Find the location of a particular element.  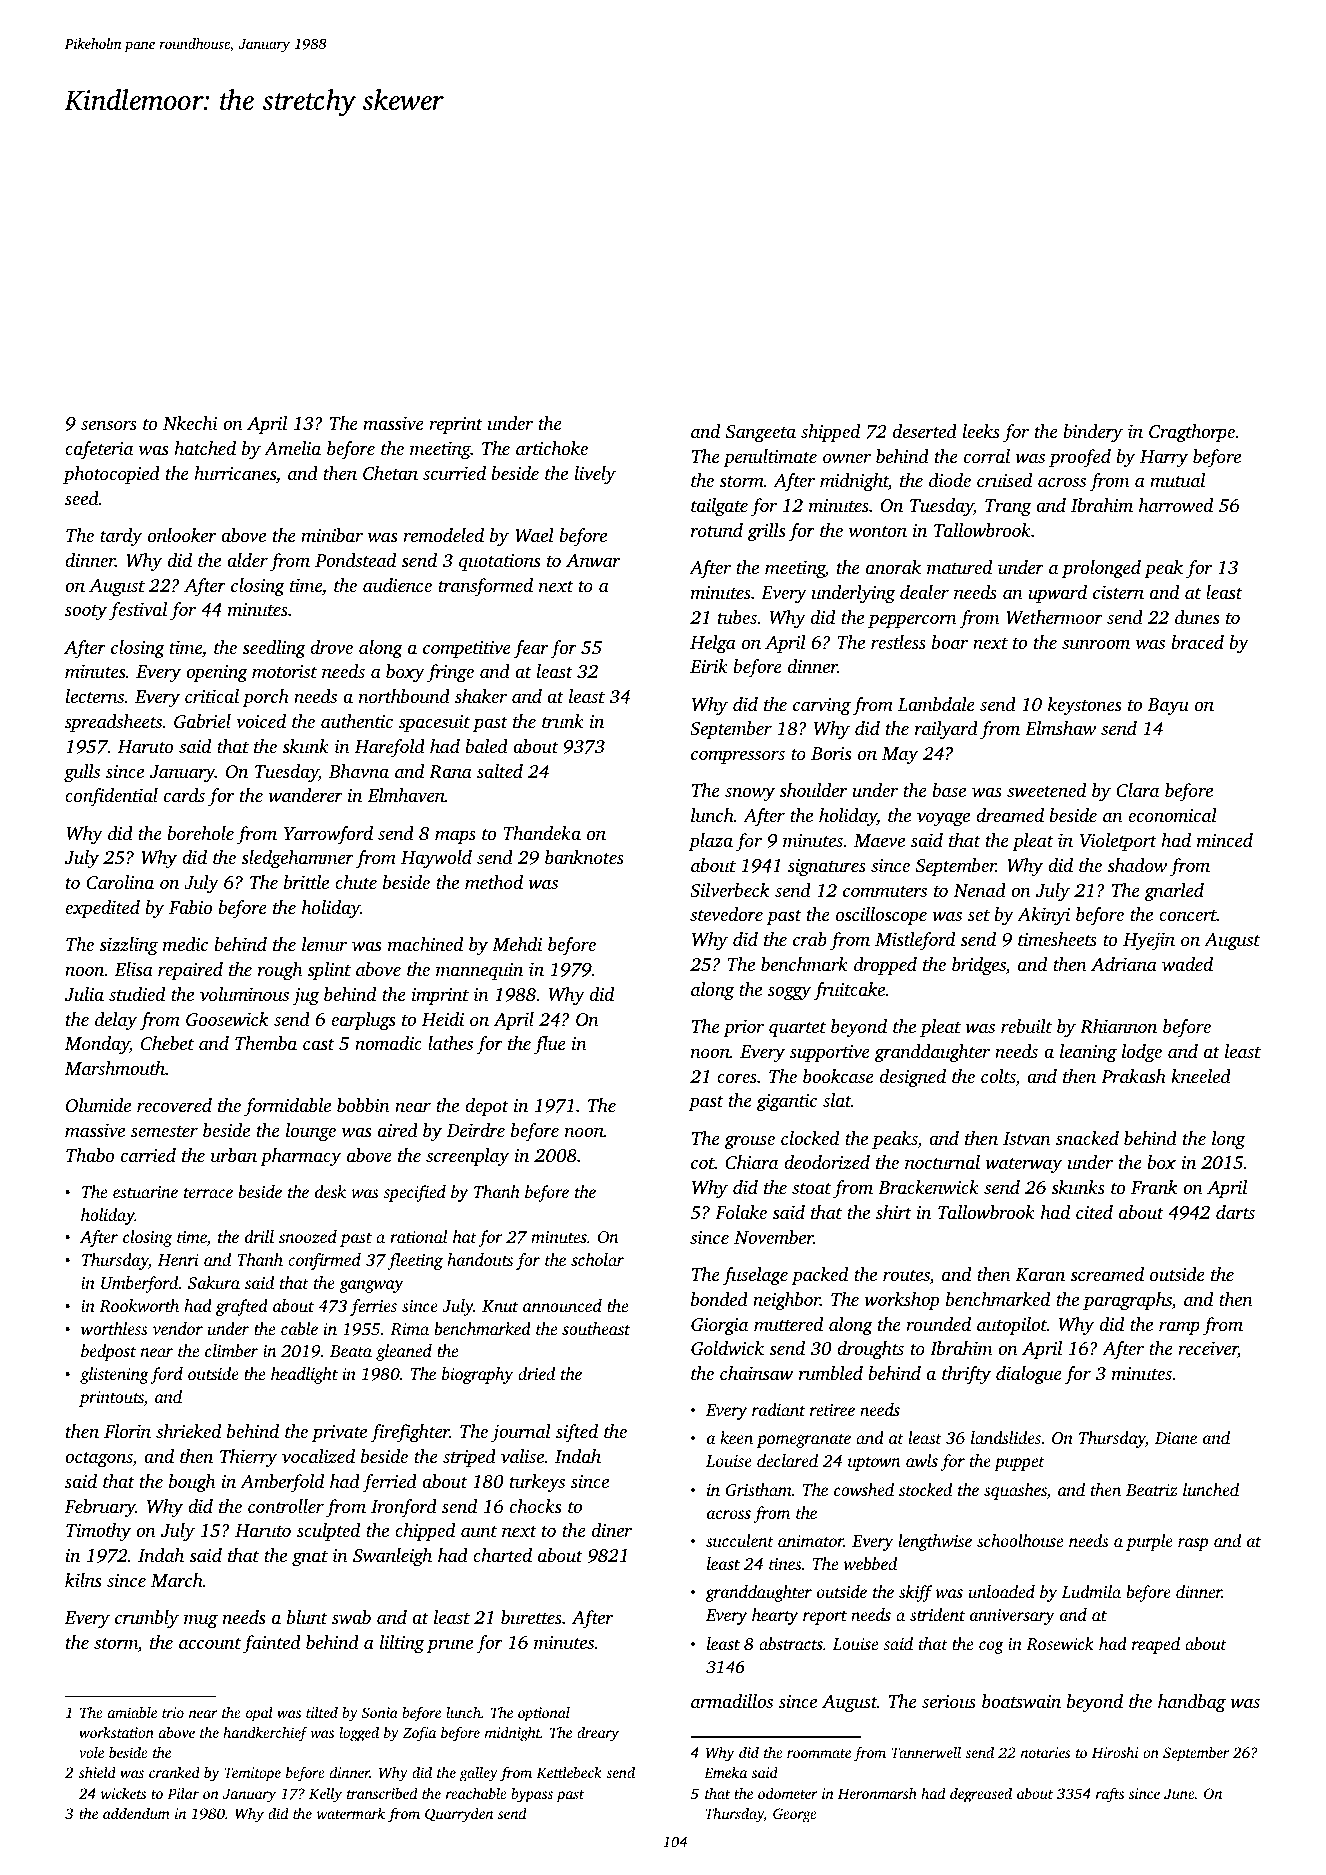

rounded is located at coordinates (938, 1324).
